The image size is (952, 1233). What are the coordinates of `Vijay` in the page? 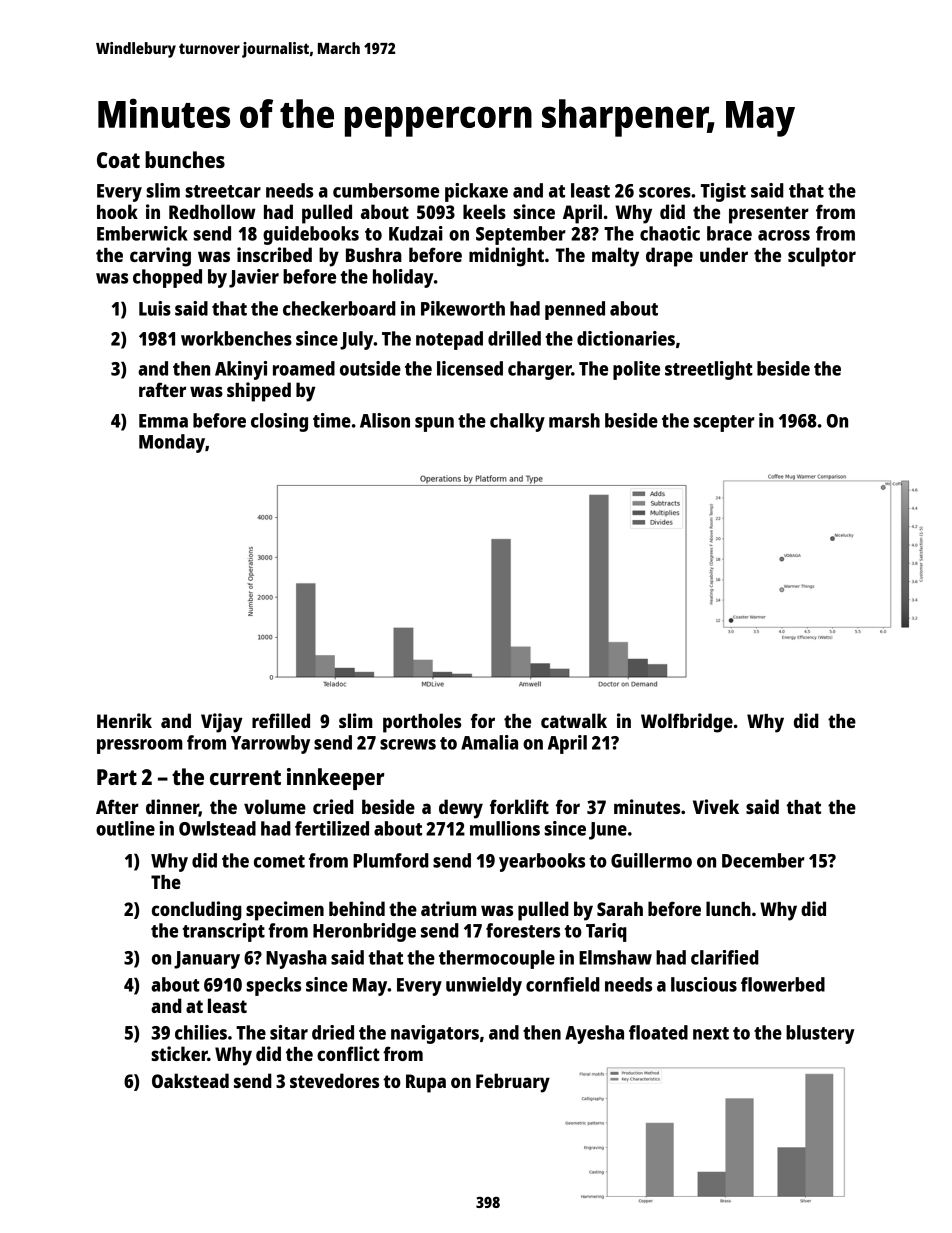 It's located at (222, 723).
